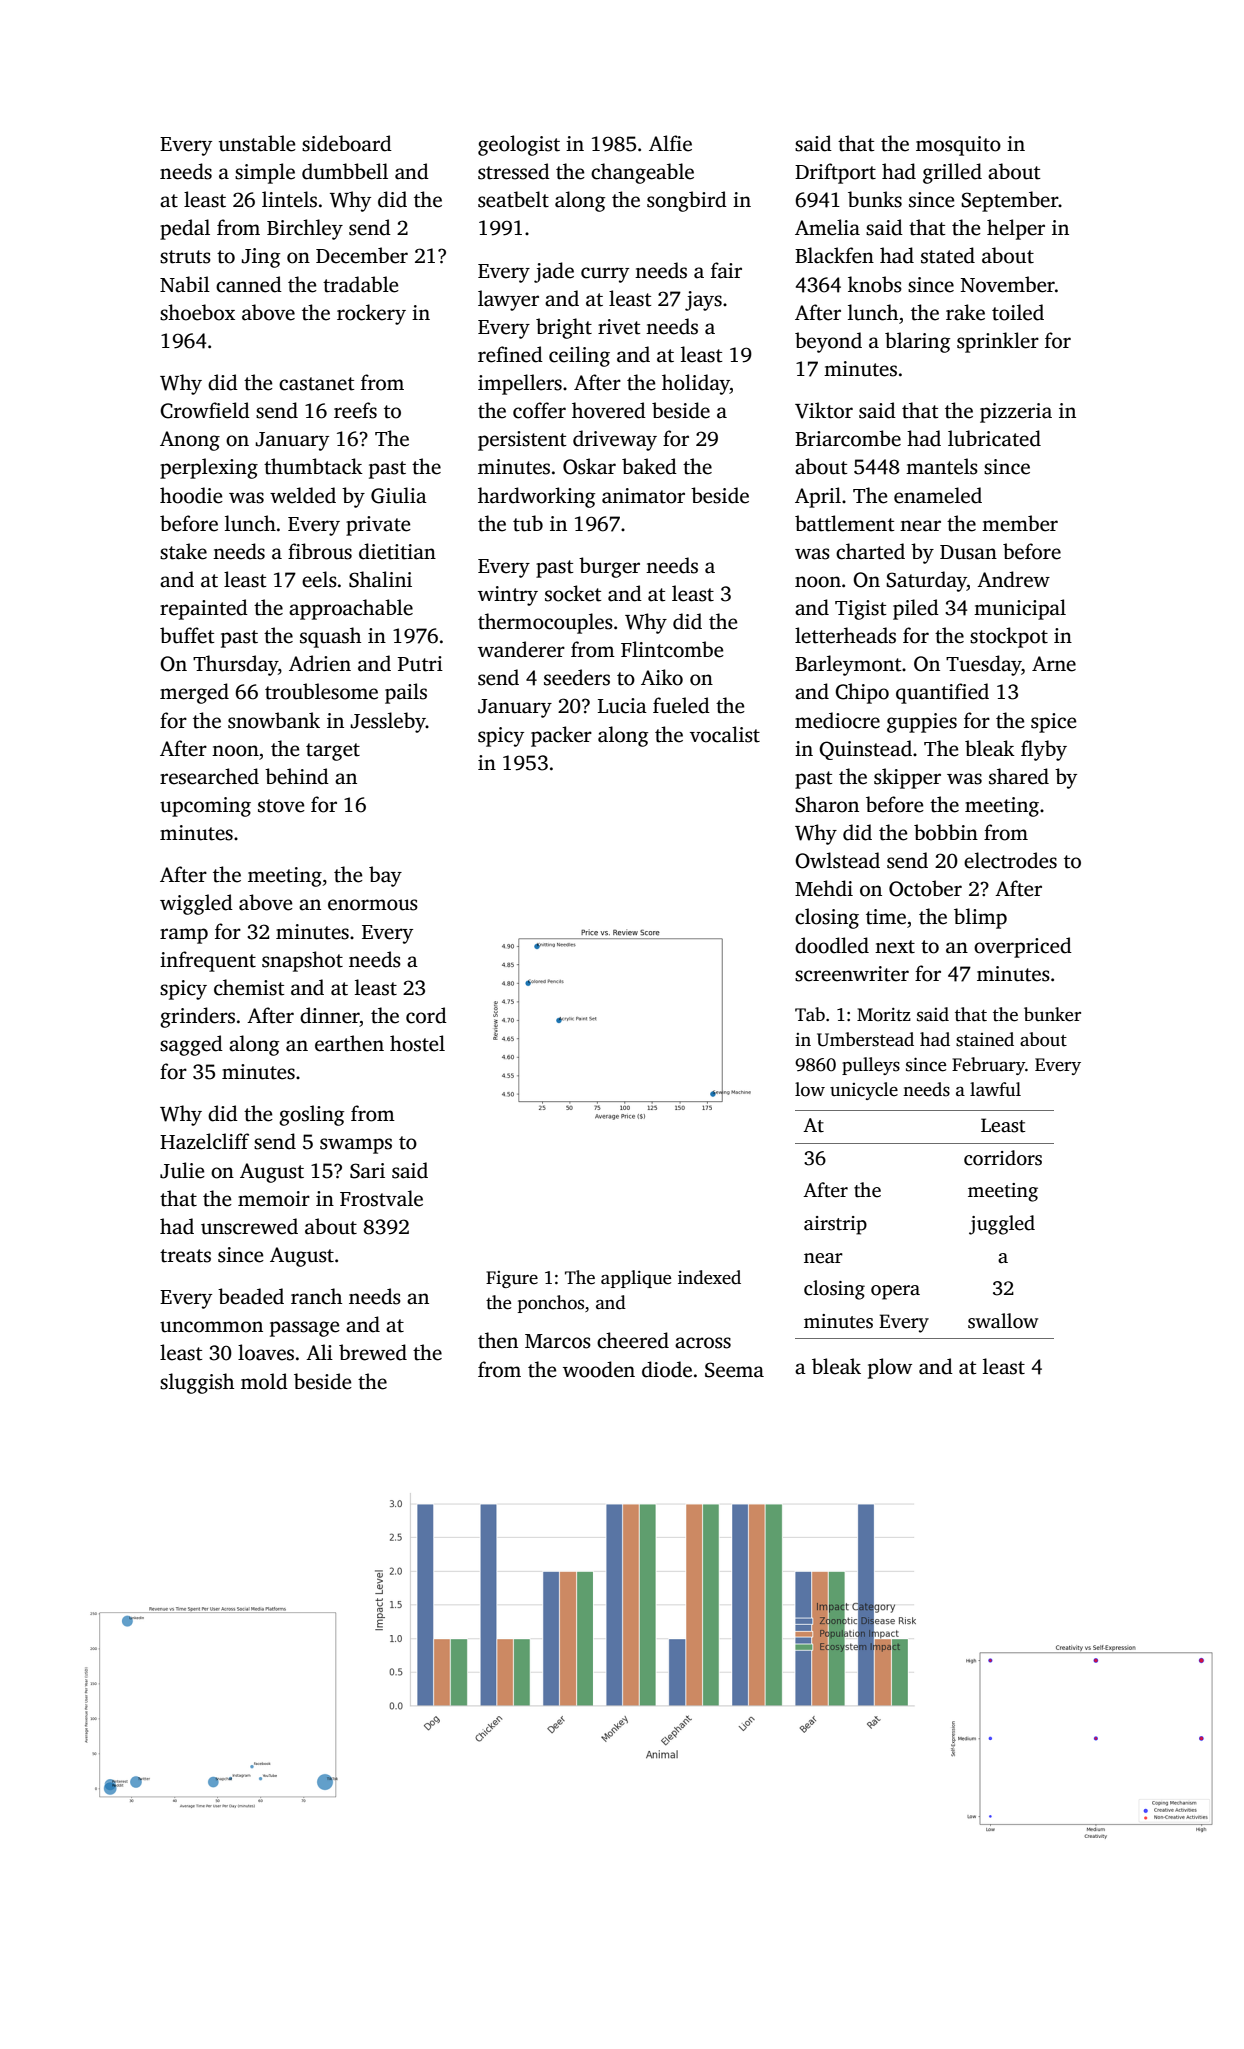 The height and width of the screenshot is (2049, 1244). I want to click on bobbin, so click(946, 832).
